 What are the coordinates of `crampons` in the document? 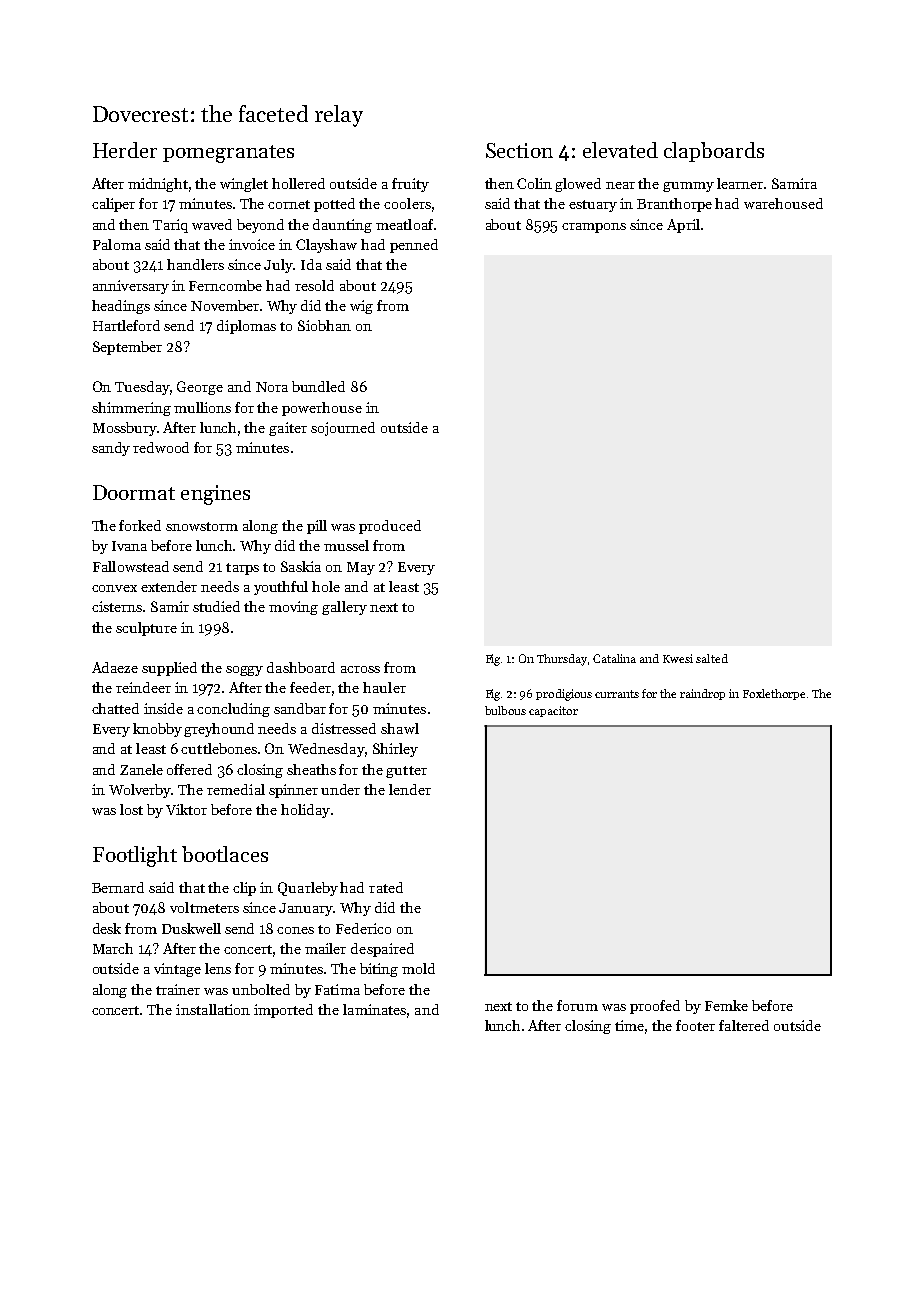 It's located at (594, 228).
